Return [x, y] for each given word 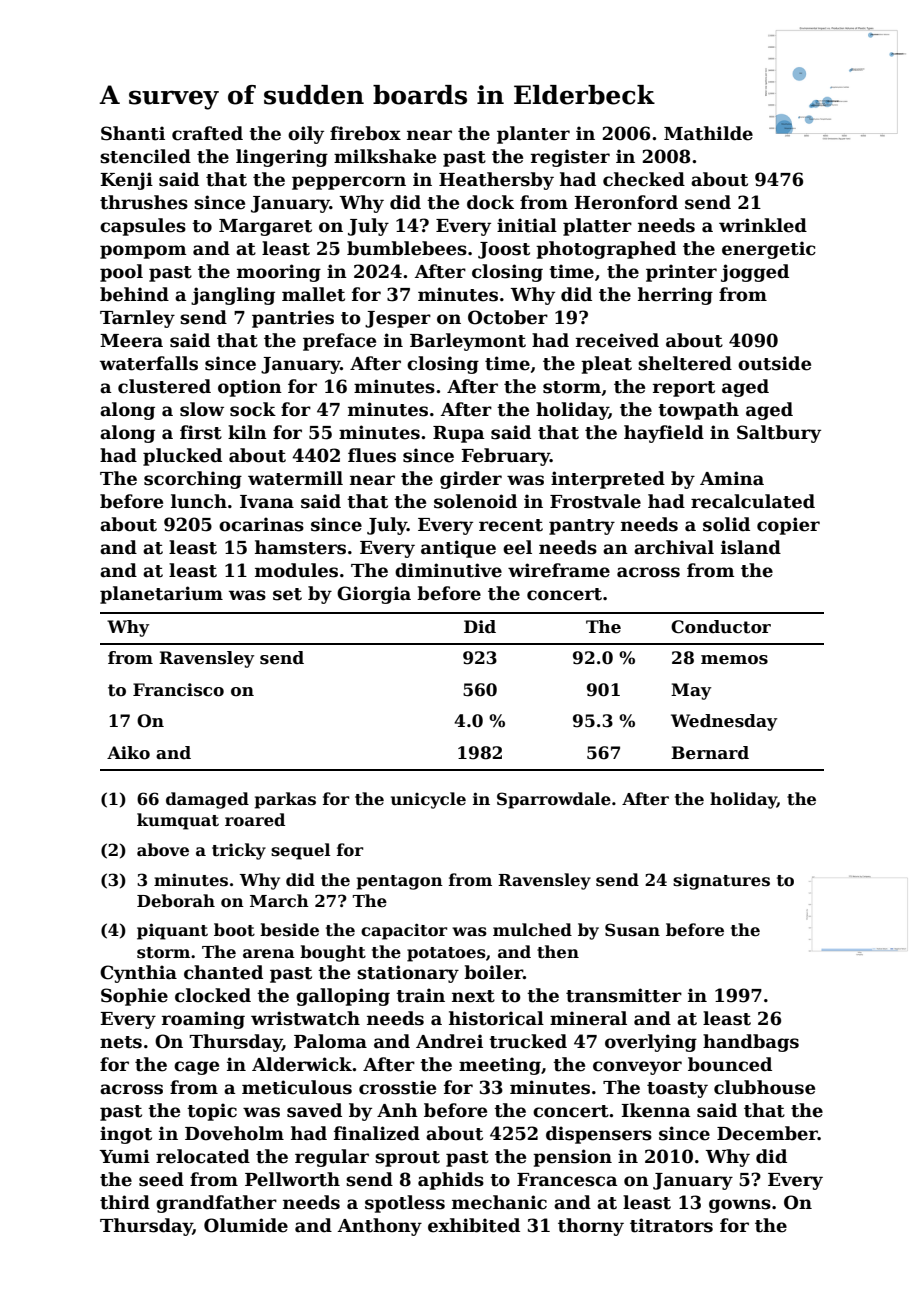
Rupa [459, 434]
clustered [164, 386]
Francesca [567, 1180]
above [163, 850]
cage [196, 1068]
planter [533, 135]
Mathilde [708, 133]
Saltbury [779, 434]
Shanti [133, 133]
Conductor [721, 627]
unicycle [428, 800]
